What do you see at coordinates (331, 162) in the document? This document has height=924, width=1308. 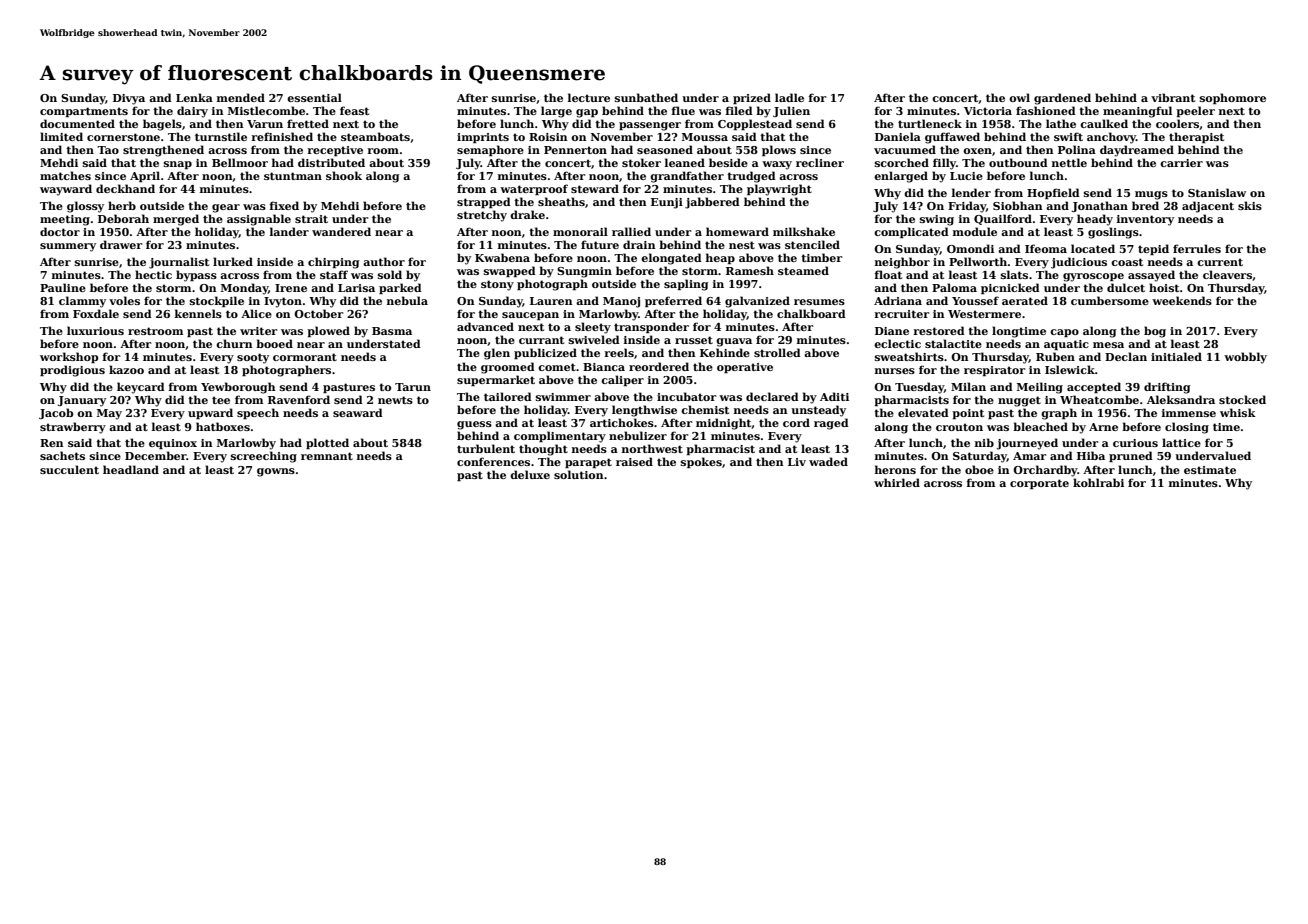 I see `distributed` at bounding box center [331, 162].
